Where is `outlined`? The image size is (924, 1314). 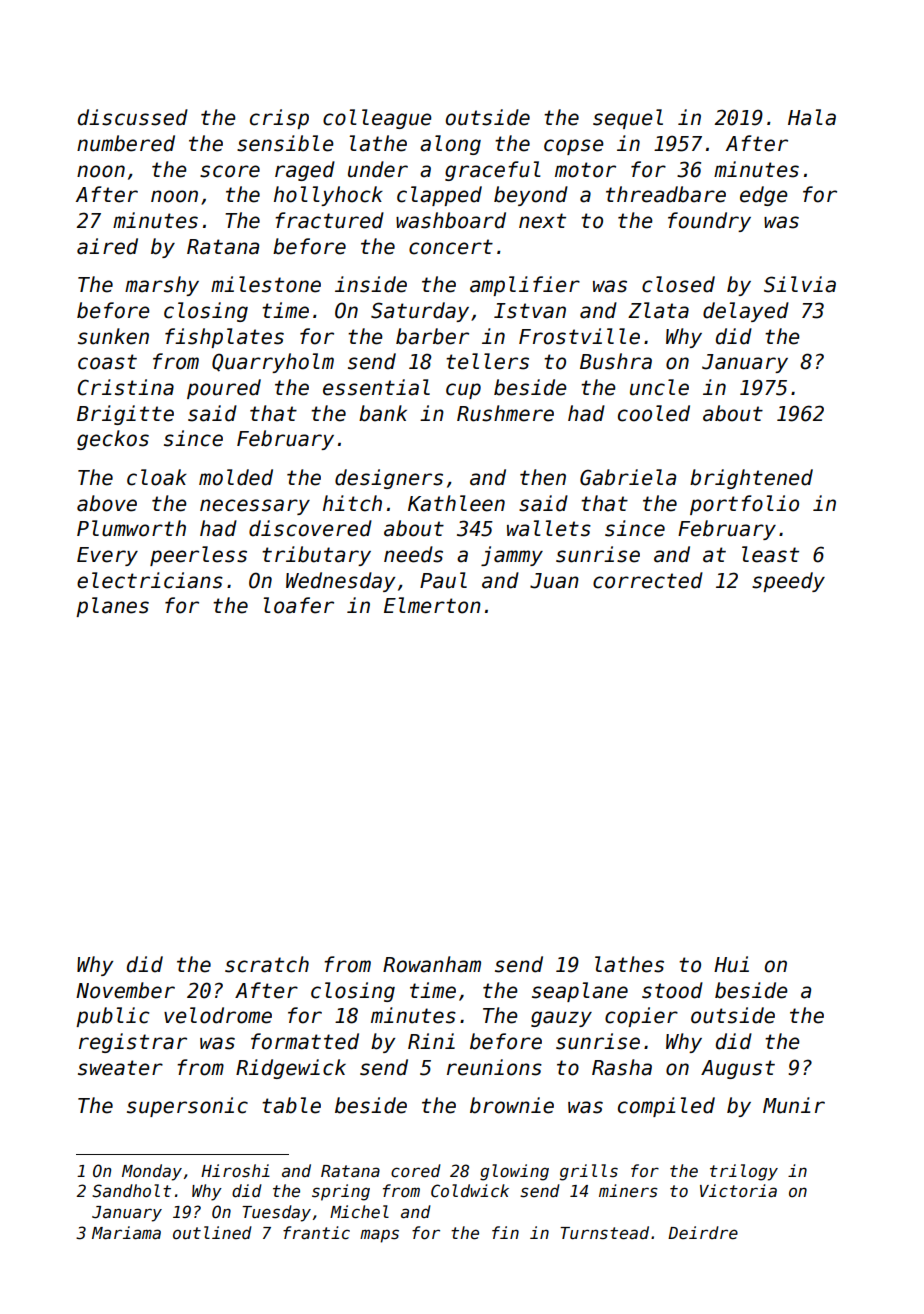 outlined is located at coordinates (212, 1233).
